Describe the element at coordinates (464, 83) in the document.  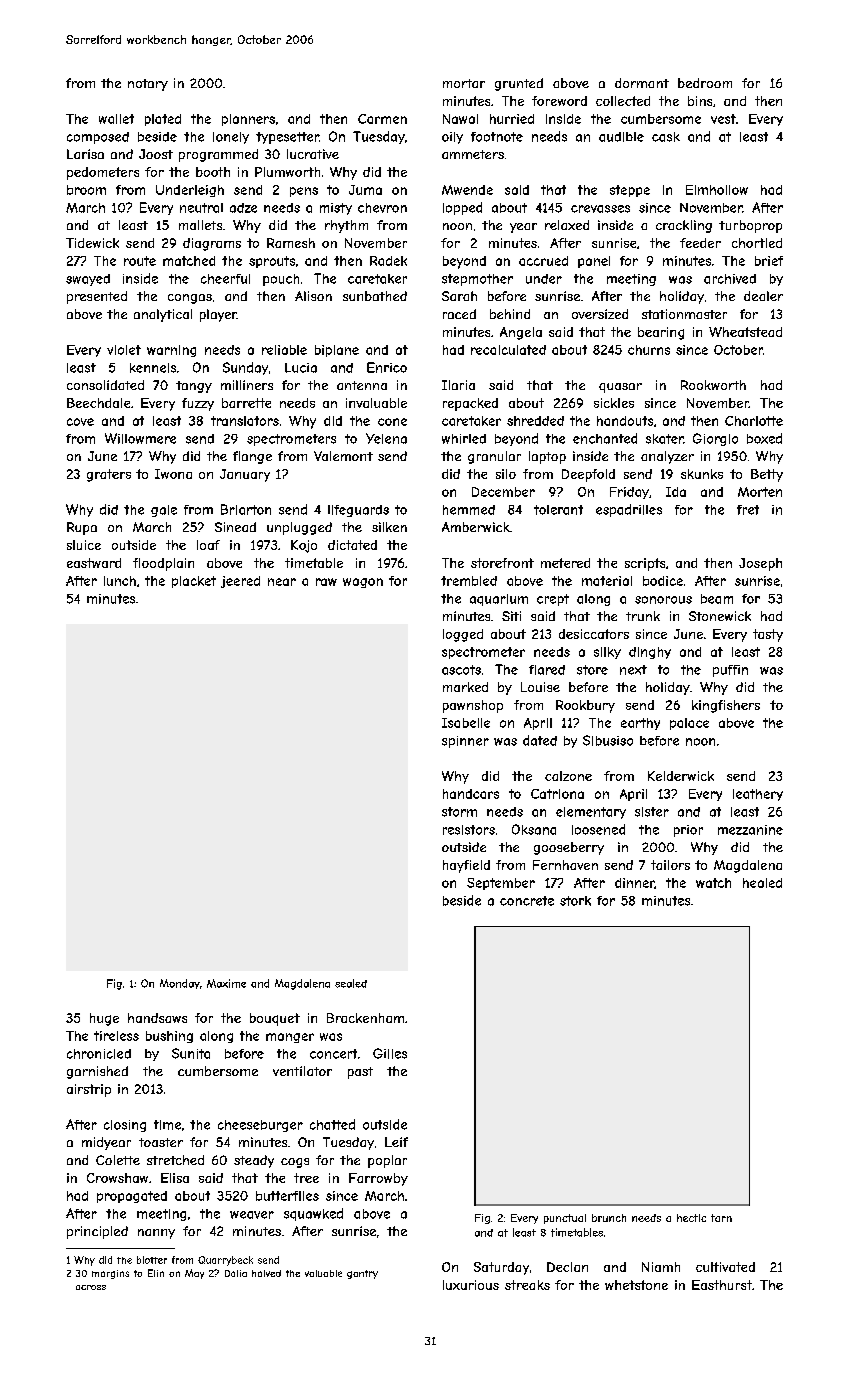
I see `mortar` at that location.
